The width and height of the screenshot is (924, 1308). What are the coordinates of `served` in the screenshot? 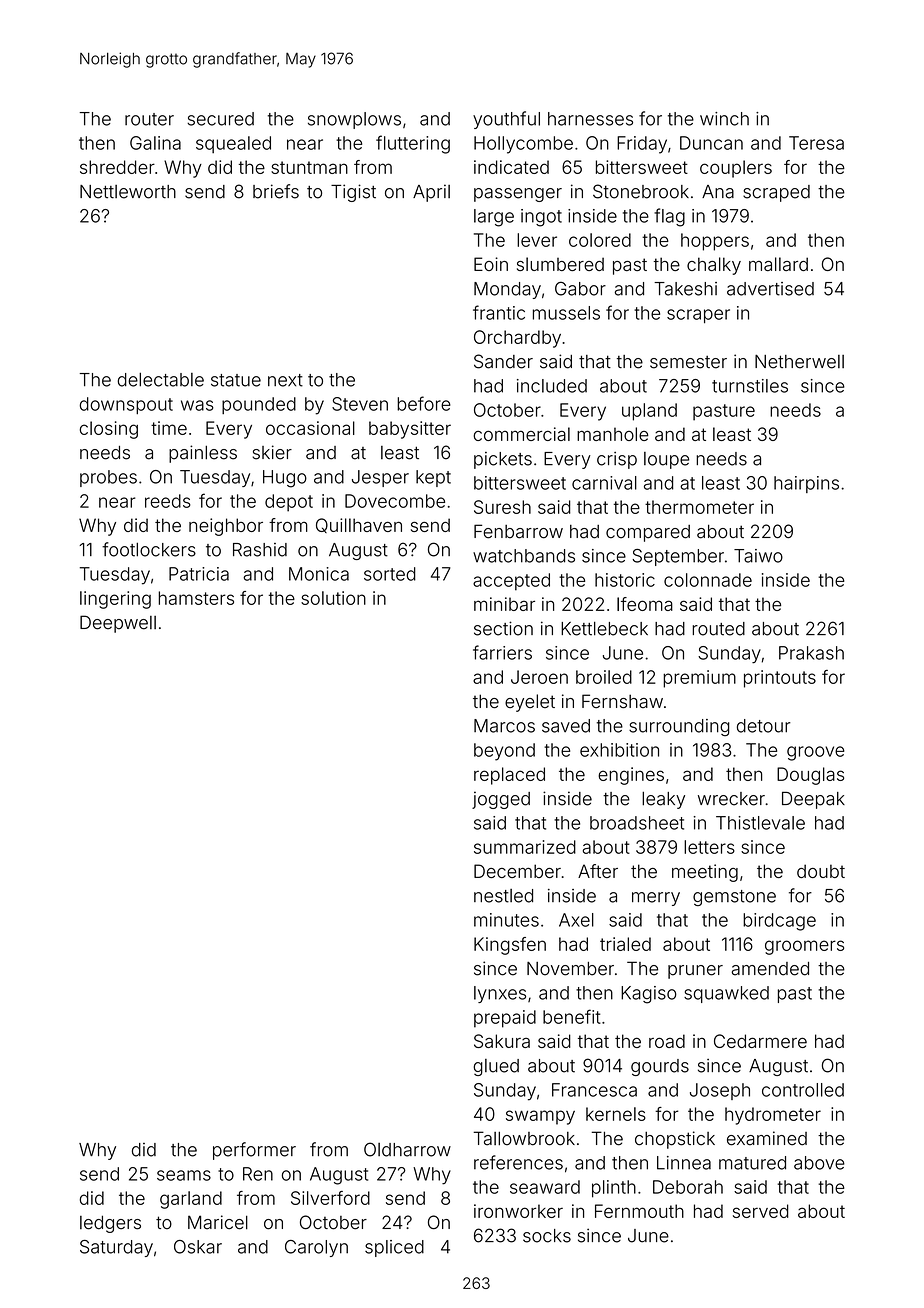 It's located at (761, 1211).
